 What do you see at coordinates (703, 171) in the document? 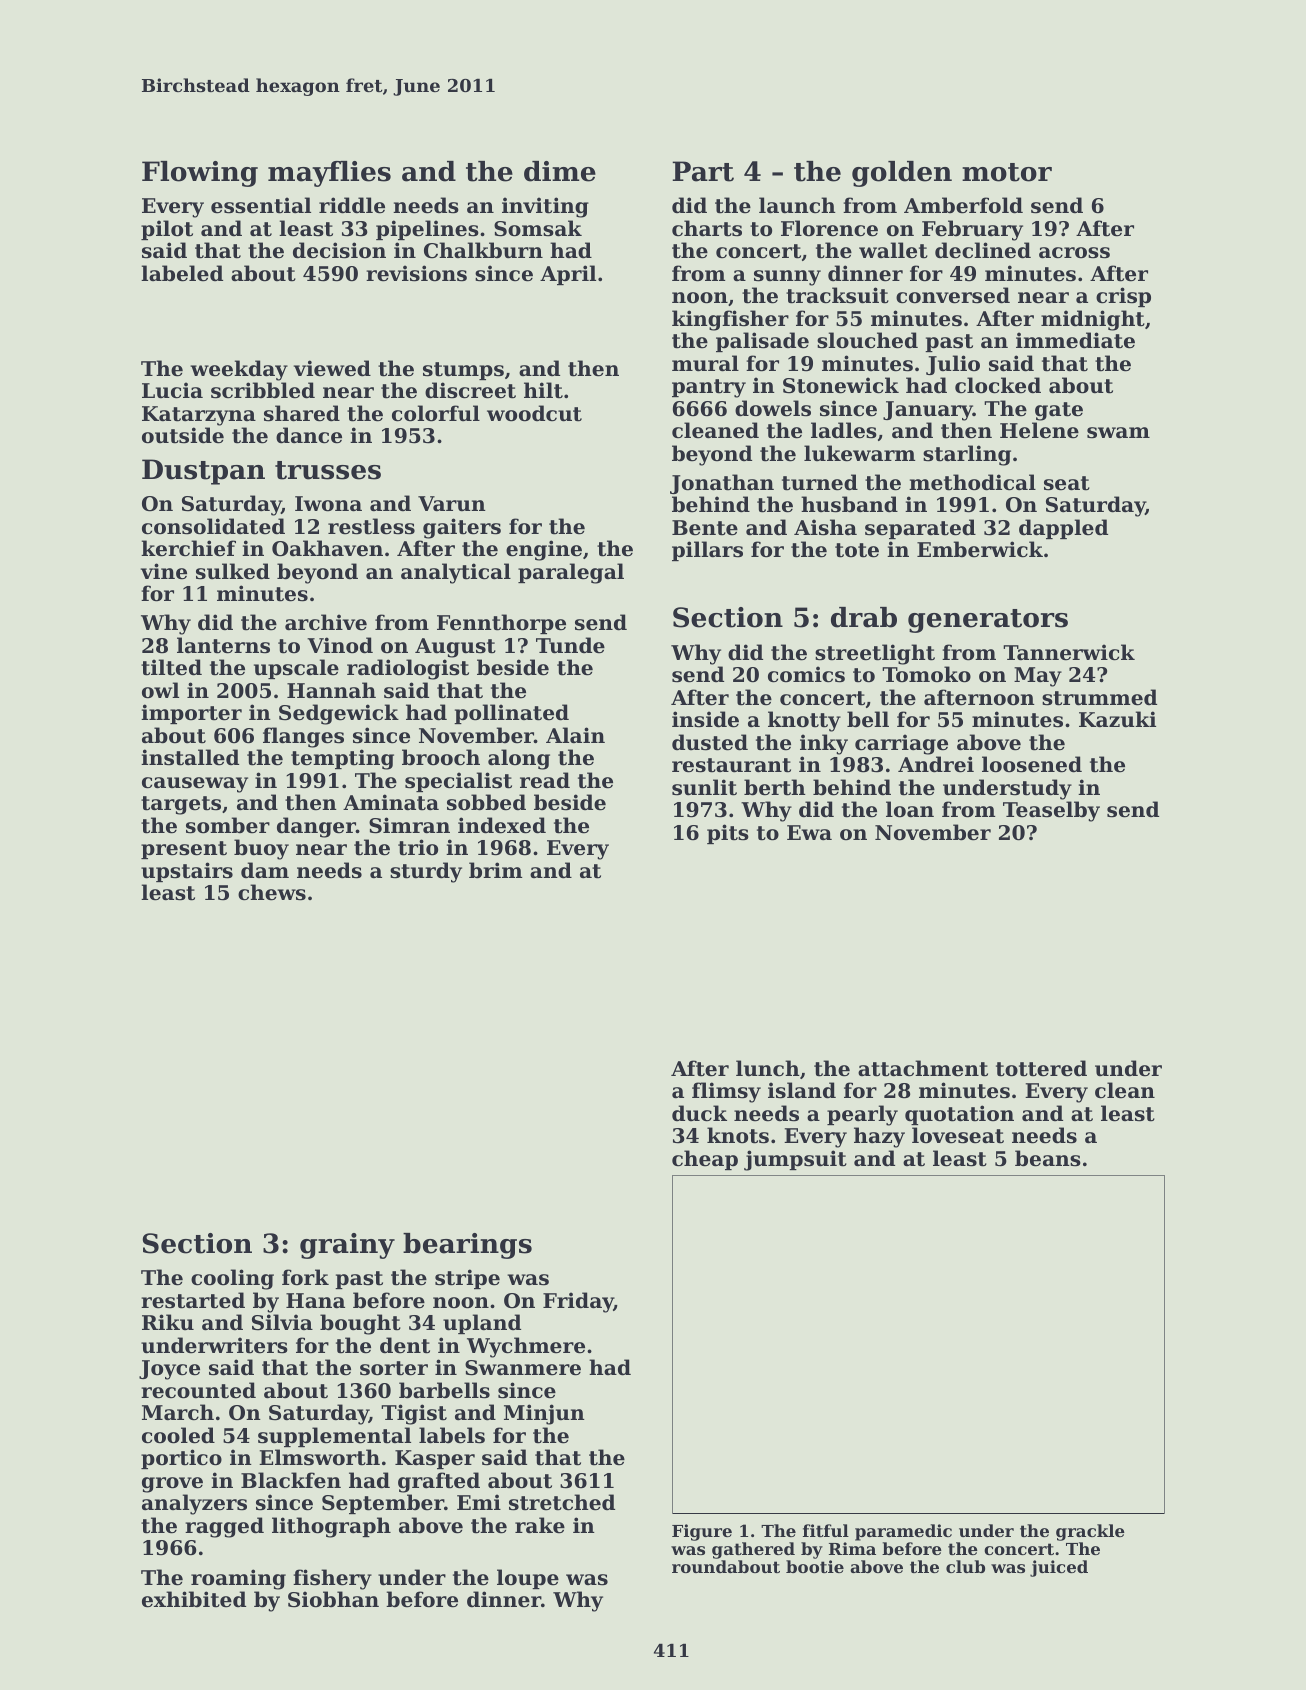
I see `Part` at bounding box center [703, 171].
